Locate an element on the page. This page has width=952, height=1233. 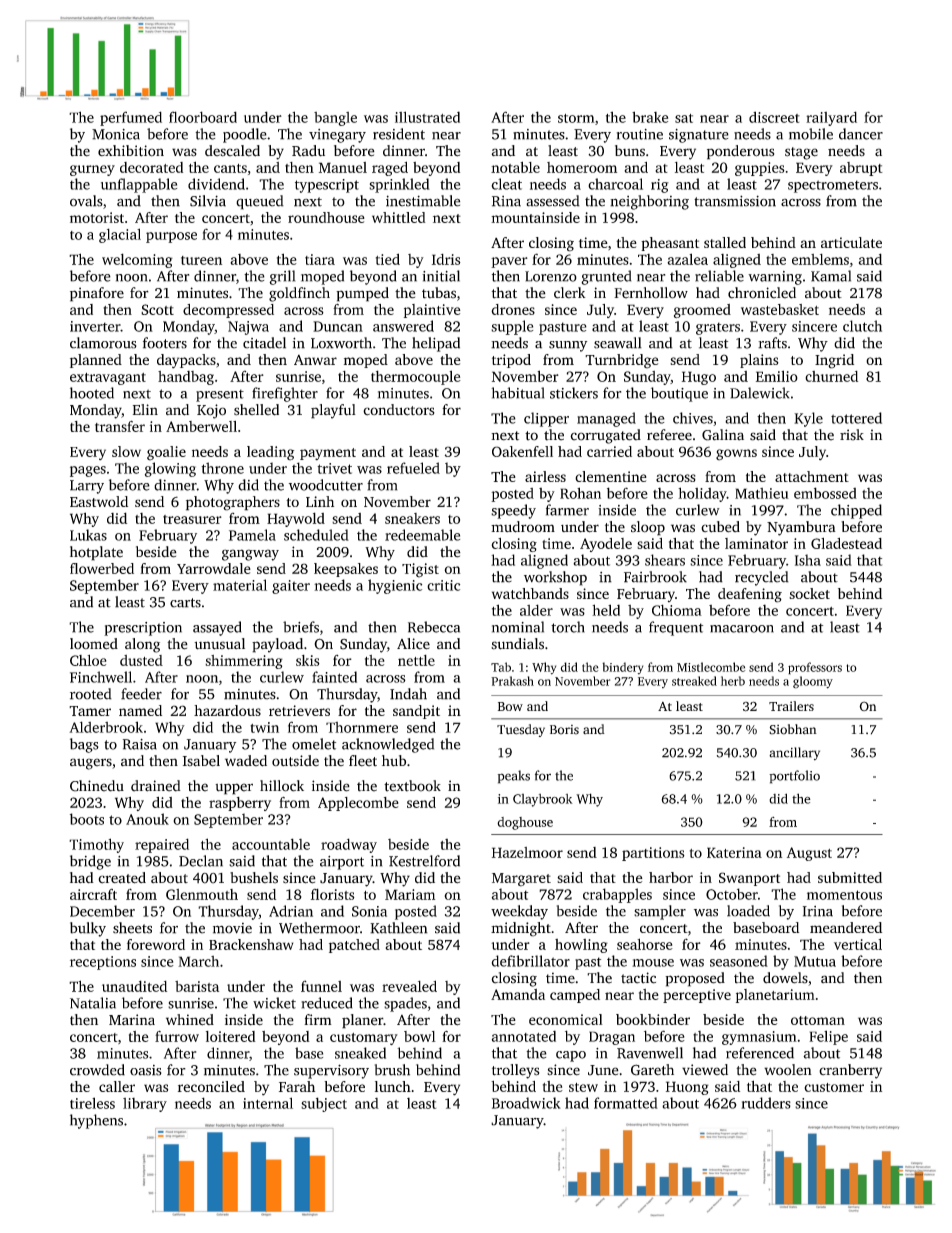
plains is located at coordinates (759, 361).
